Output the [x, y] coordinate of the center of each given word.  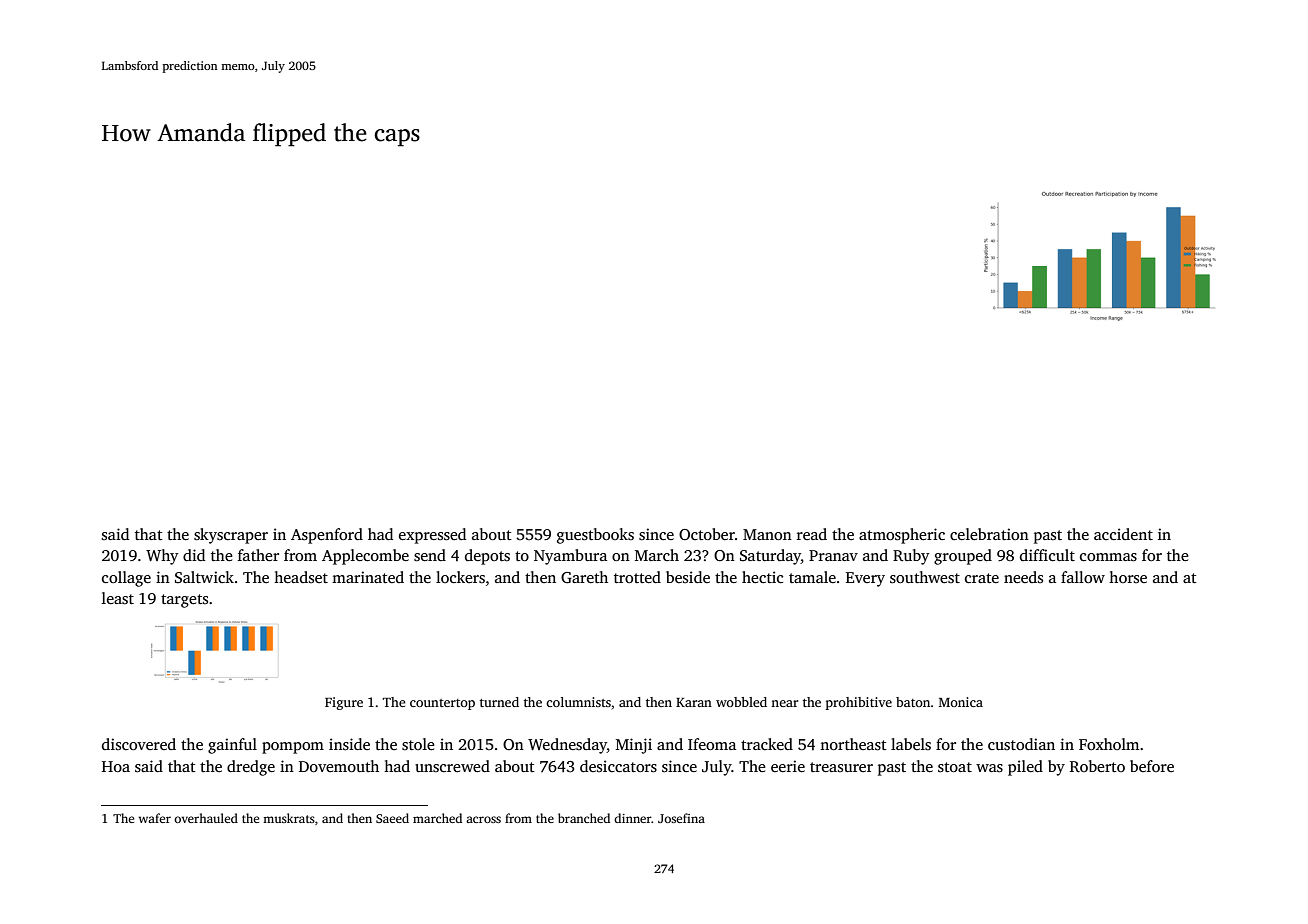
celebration [989, 534]
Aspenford [327, 536]
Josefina [681, 818]
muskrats [289, 818]
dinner [633, 818]
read [812, 534]
